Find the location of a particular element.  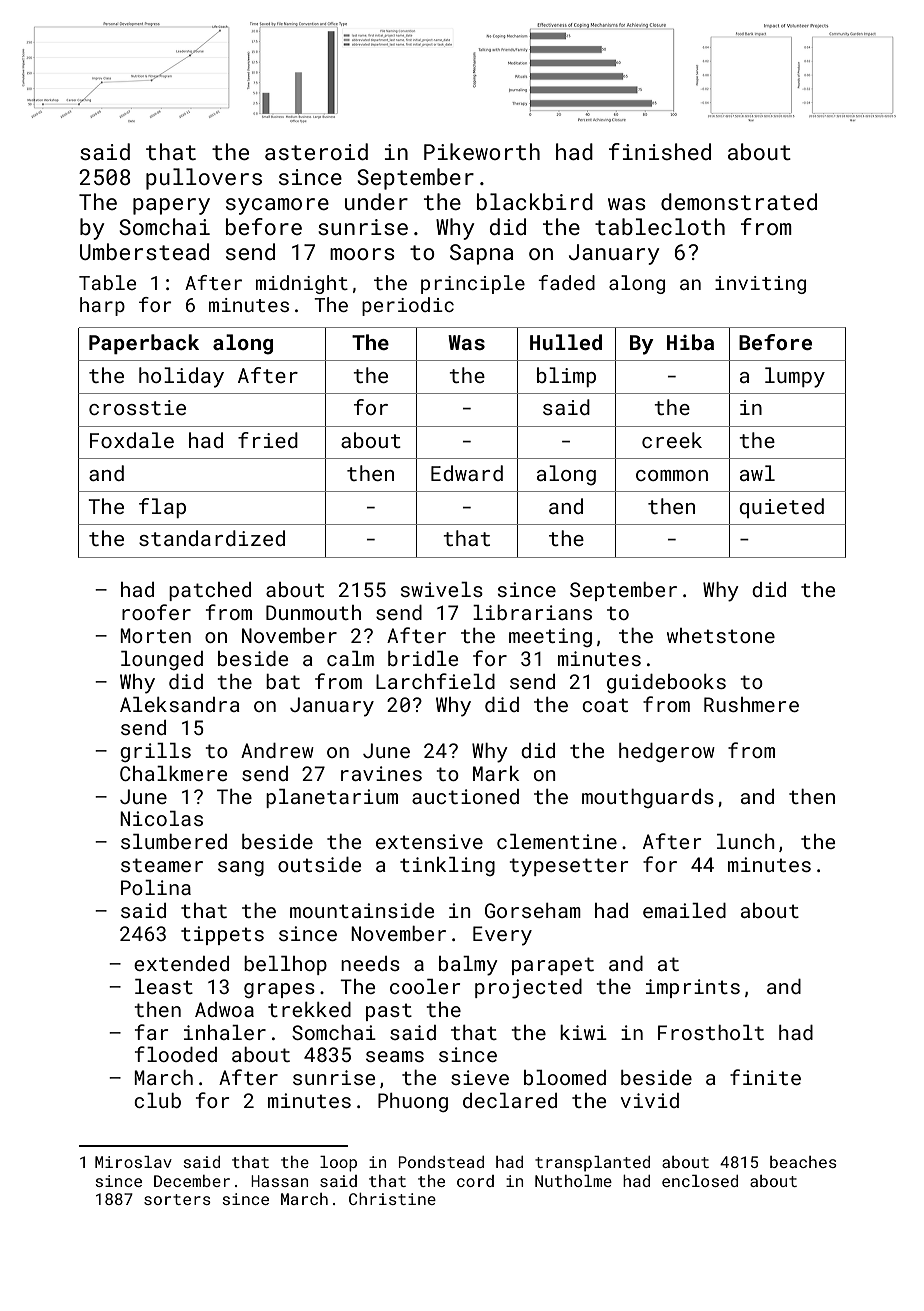

finished is located at coordinates (660, 151).
